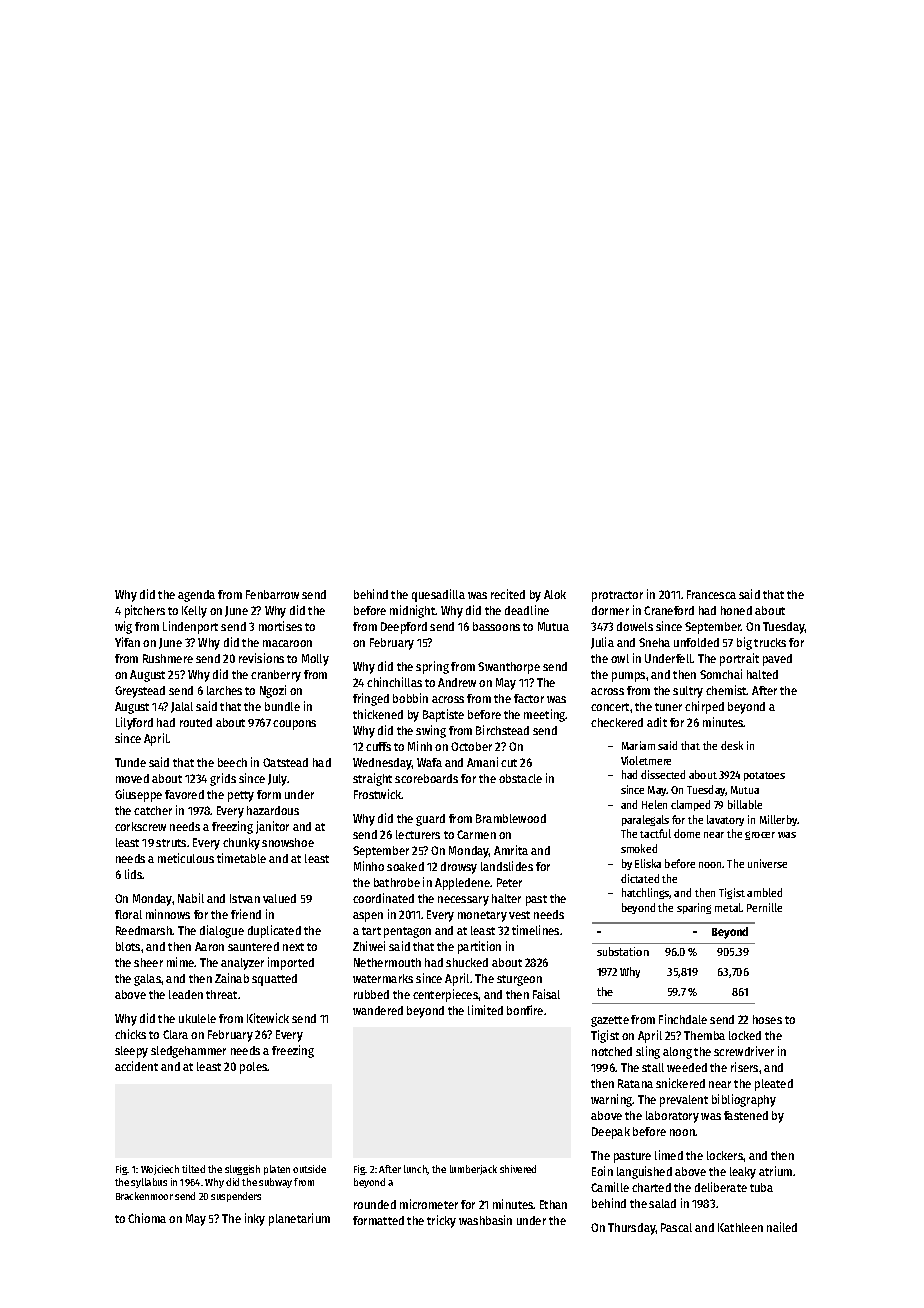 The width and height of the image is (924, 1308). Describe the element at coordinates (255, 1219) in the image. I see `inky` at that location.
